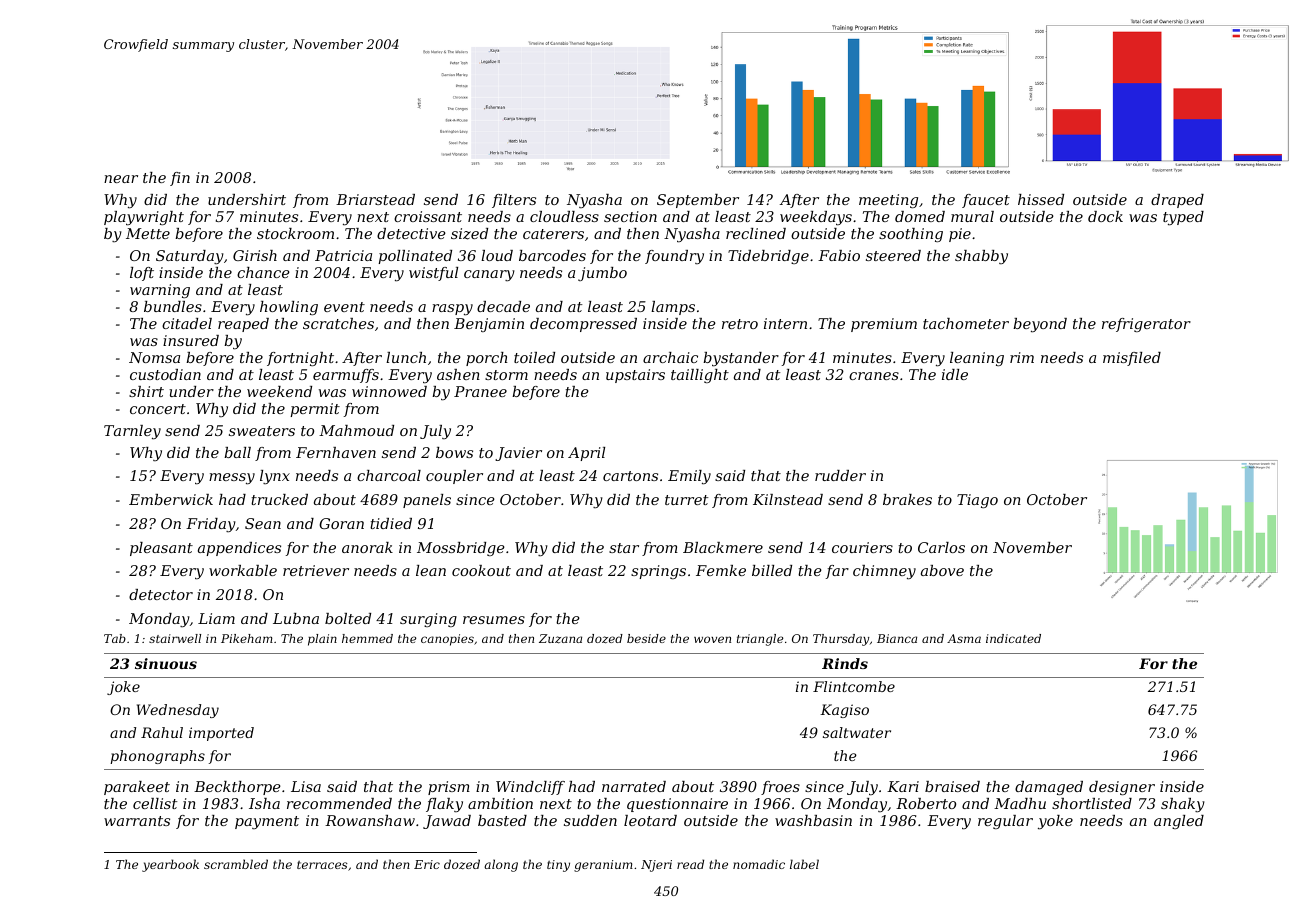 This screenshot has height=924, width=1308. What do you see at coordinates (981, 257) in the screenshot?
I see `shabby` at bounding box center [981, 257].
